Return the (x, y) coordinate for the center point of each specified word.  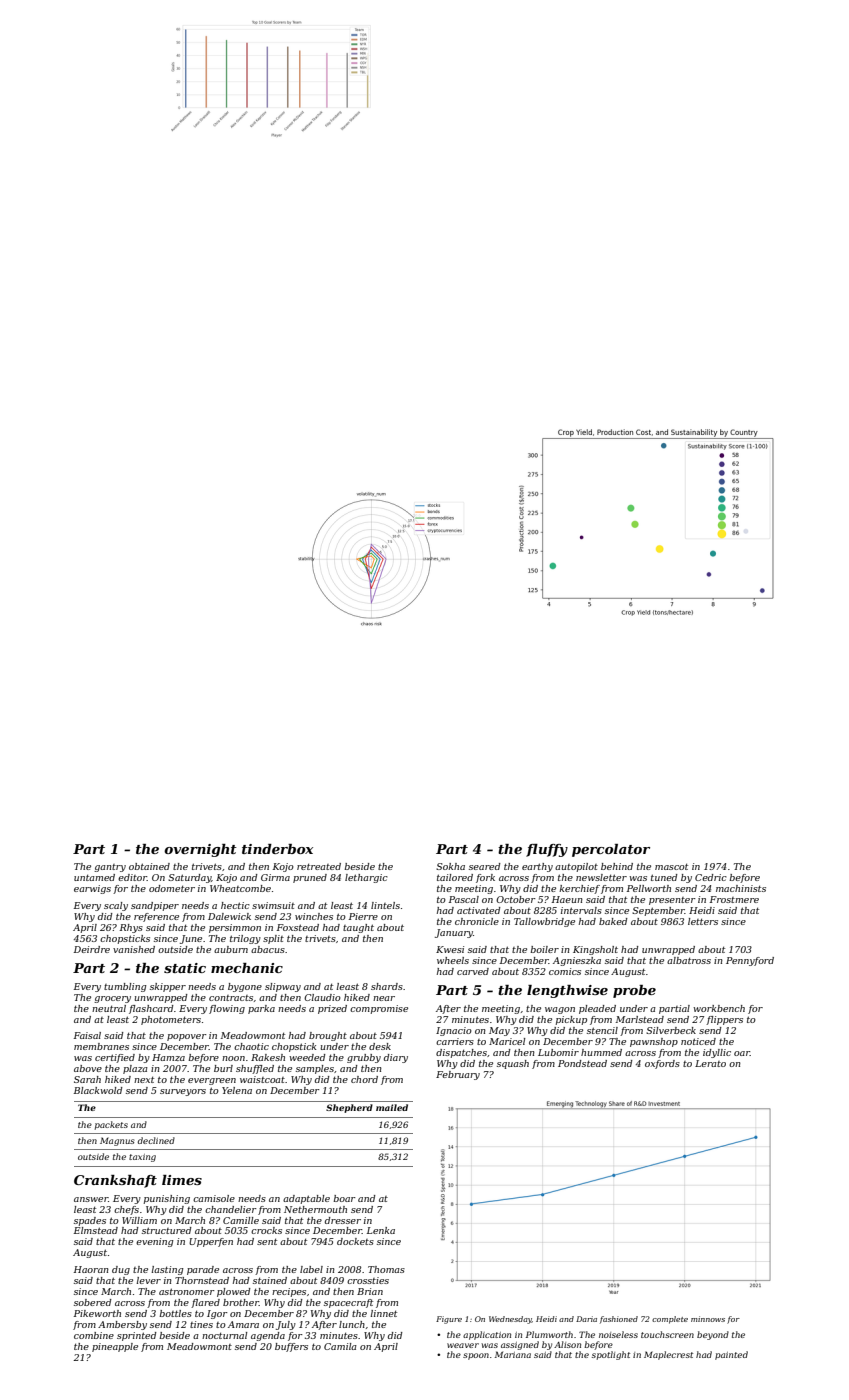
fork (485, 878)
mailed (392, 1107)
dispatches (461, 1053)
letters (703, 921)
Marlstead (640, 1019)
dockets (355, 1241)
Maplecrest (668, 1355)
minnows (708, 1319)
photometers (171, 1020)
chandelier (231, 1209)
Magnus (117, 1141)
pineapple (115, 1347)
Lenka (381, 1230)
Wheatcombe (240, 888)
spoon (476, 1356)
